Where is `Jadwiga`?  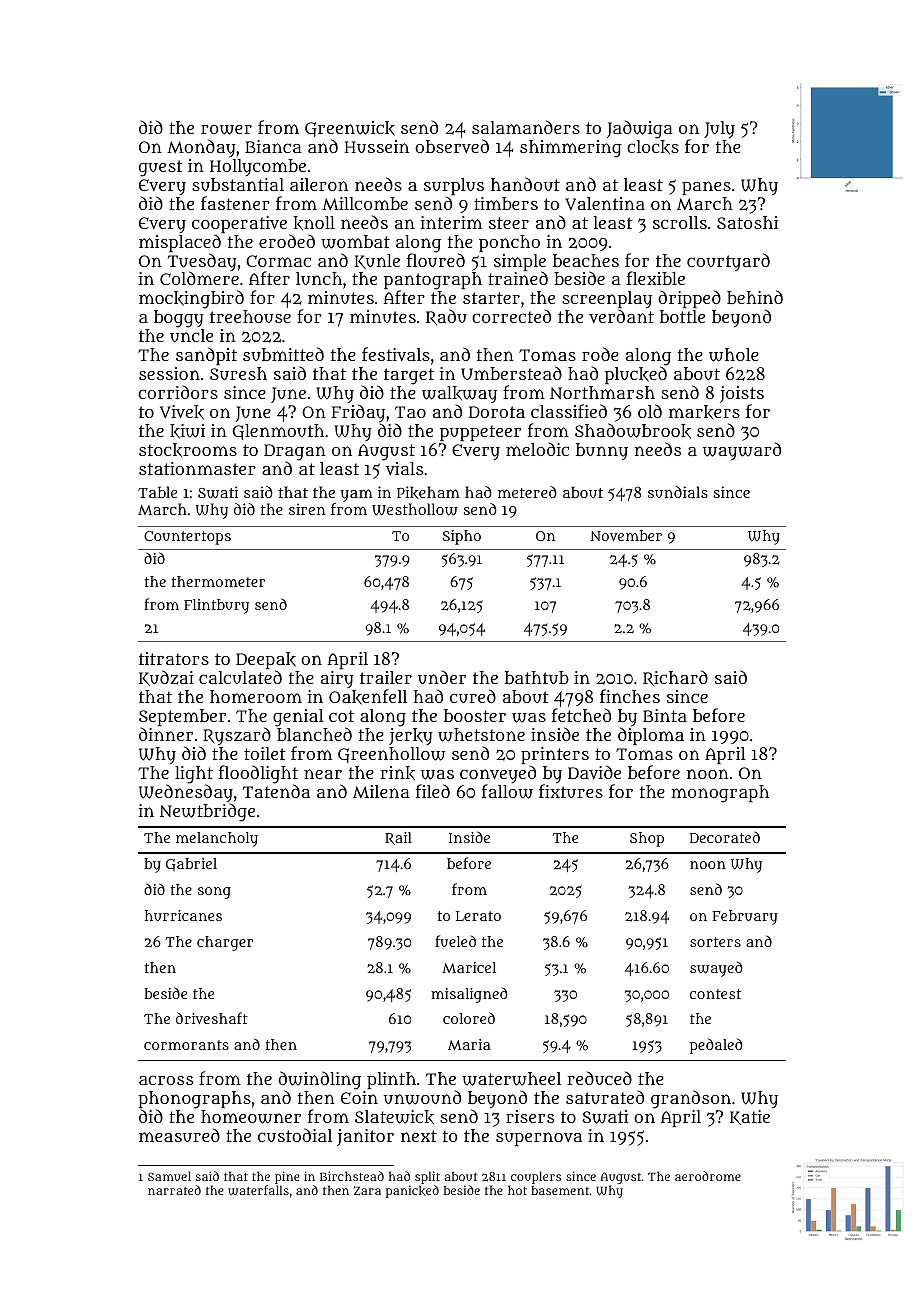 Jadwiga is located at coordinates (640, 129).
